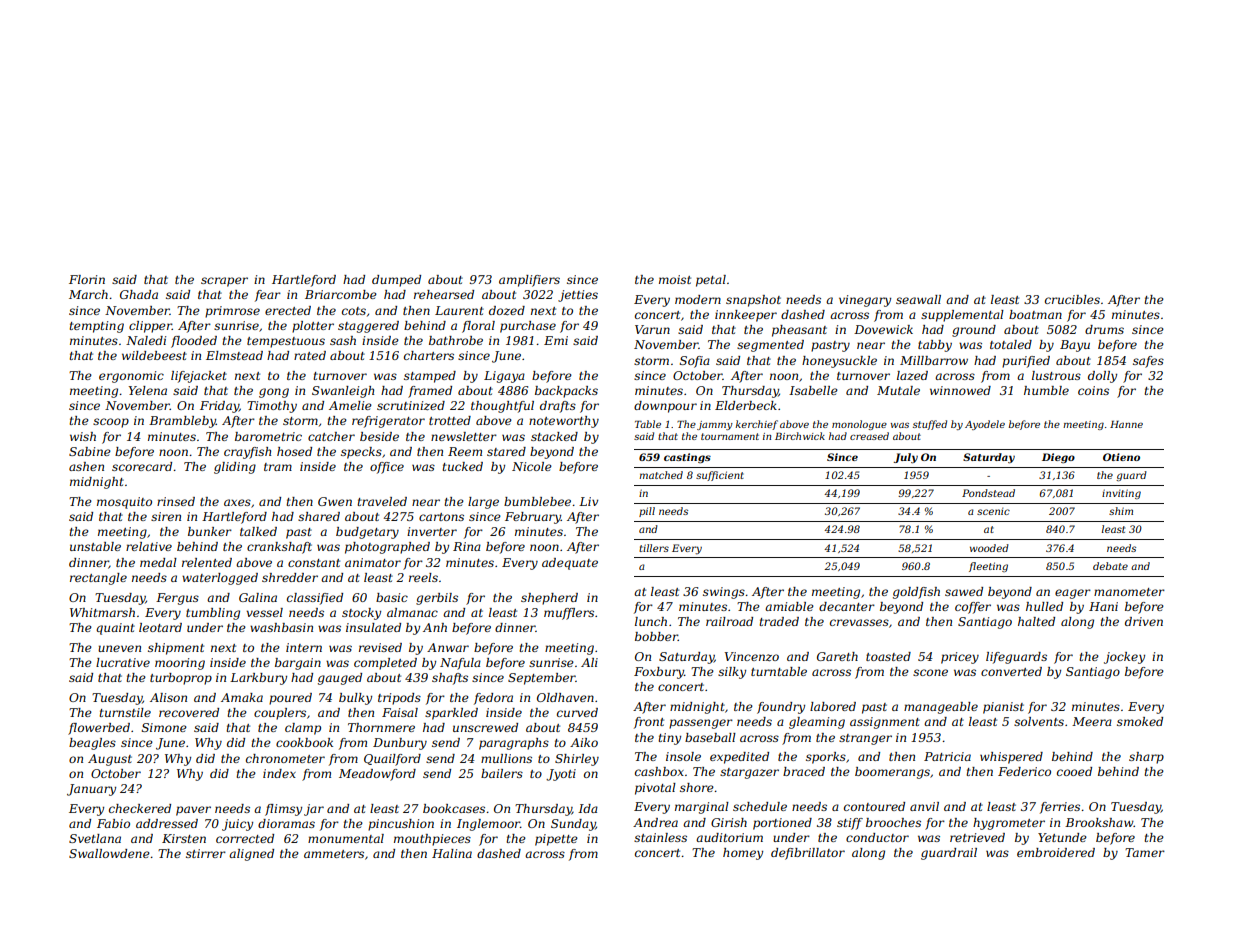  I want to click on manageable, so click(941, 708).
